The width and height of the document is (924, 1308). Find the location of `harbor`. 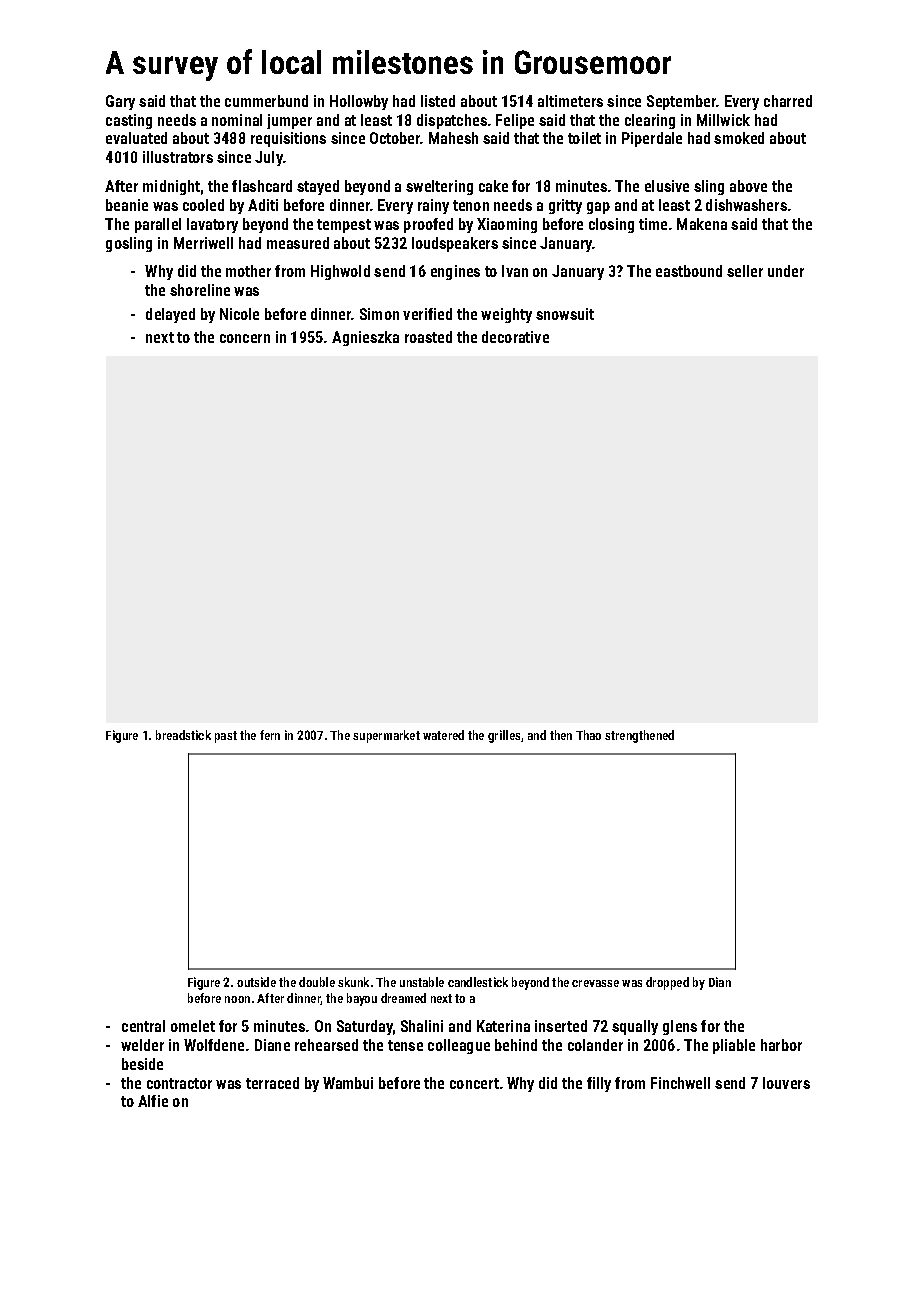

harbor is located at coordinates (781, 1045).
